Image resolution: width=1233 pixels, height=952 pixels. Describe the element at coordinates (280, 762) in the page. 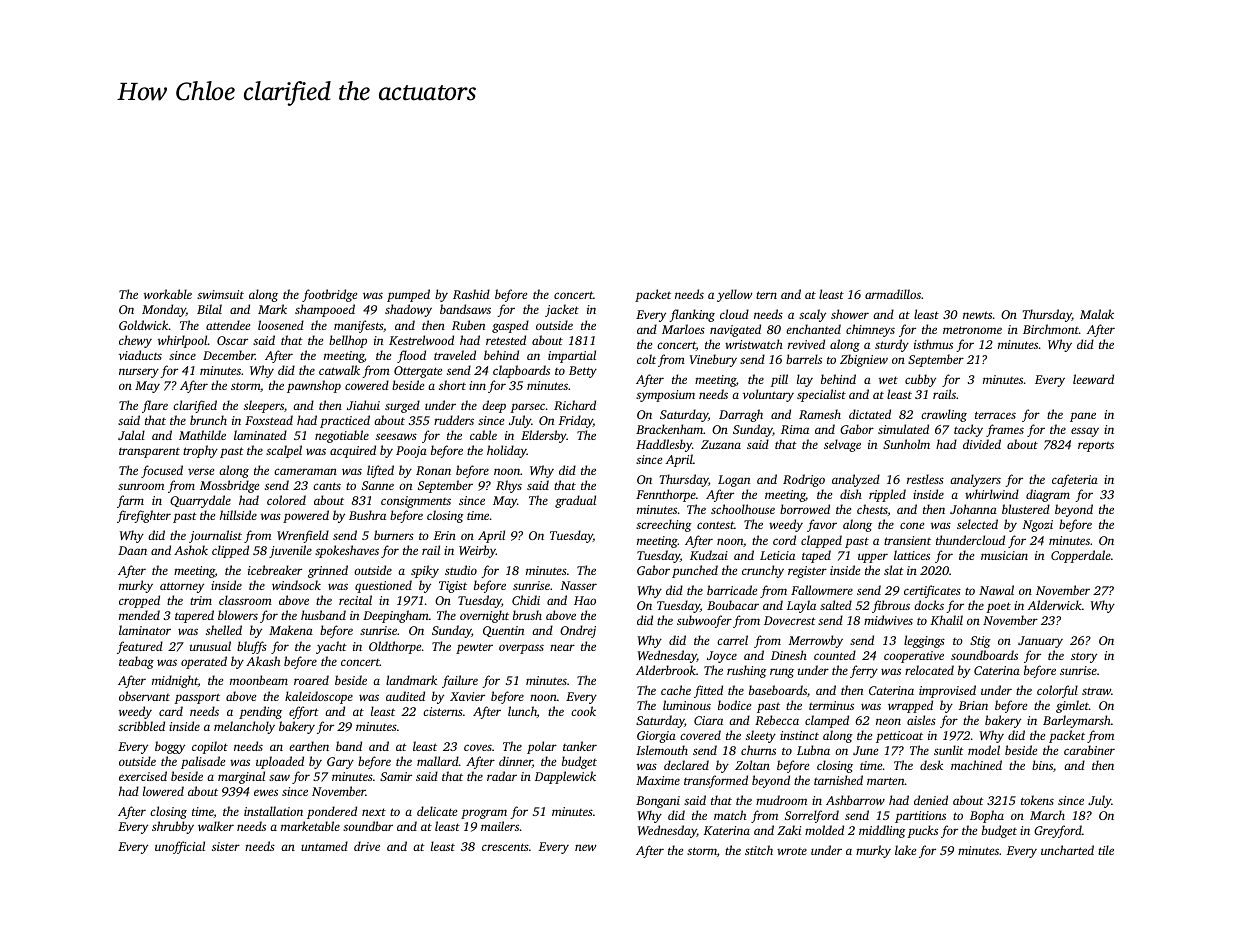

I see `uploaded` at that location.
